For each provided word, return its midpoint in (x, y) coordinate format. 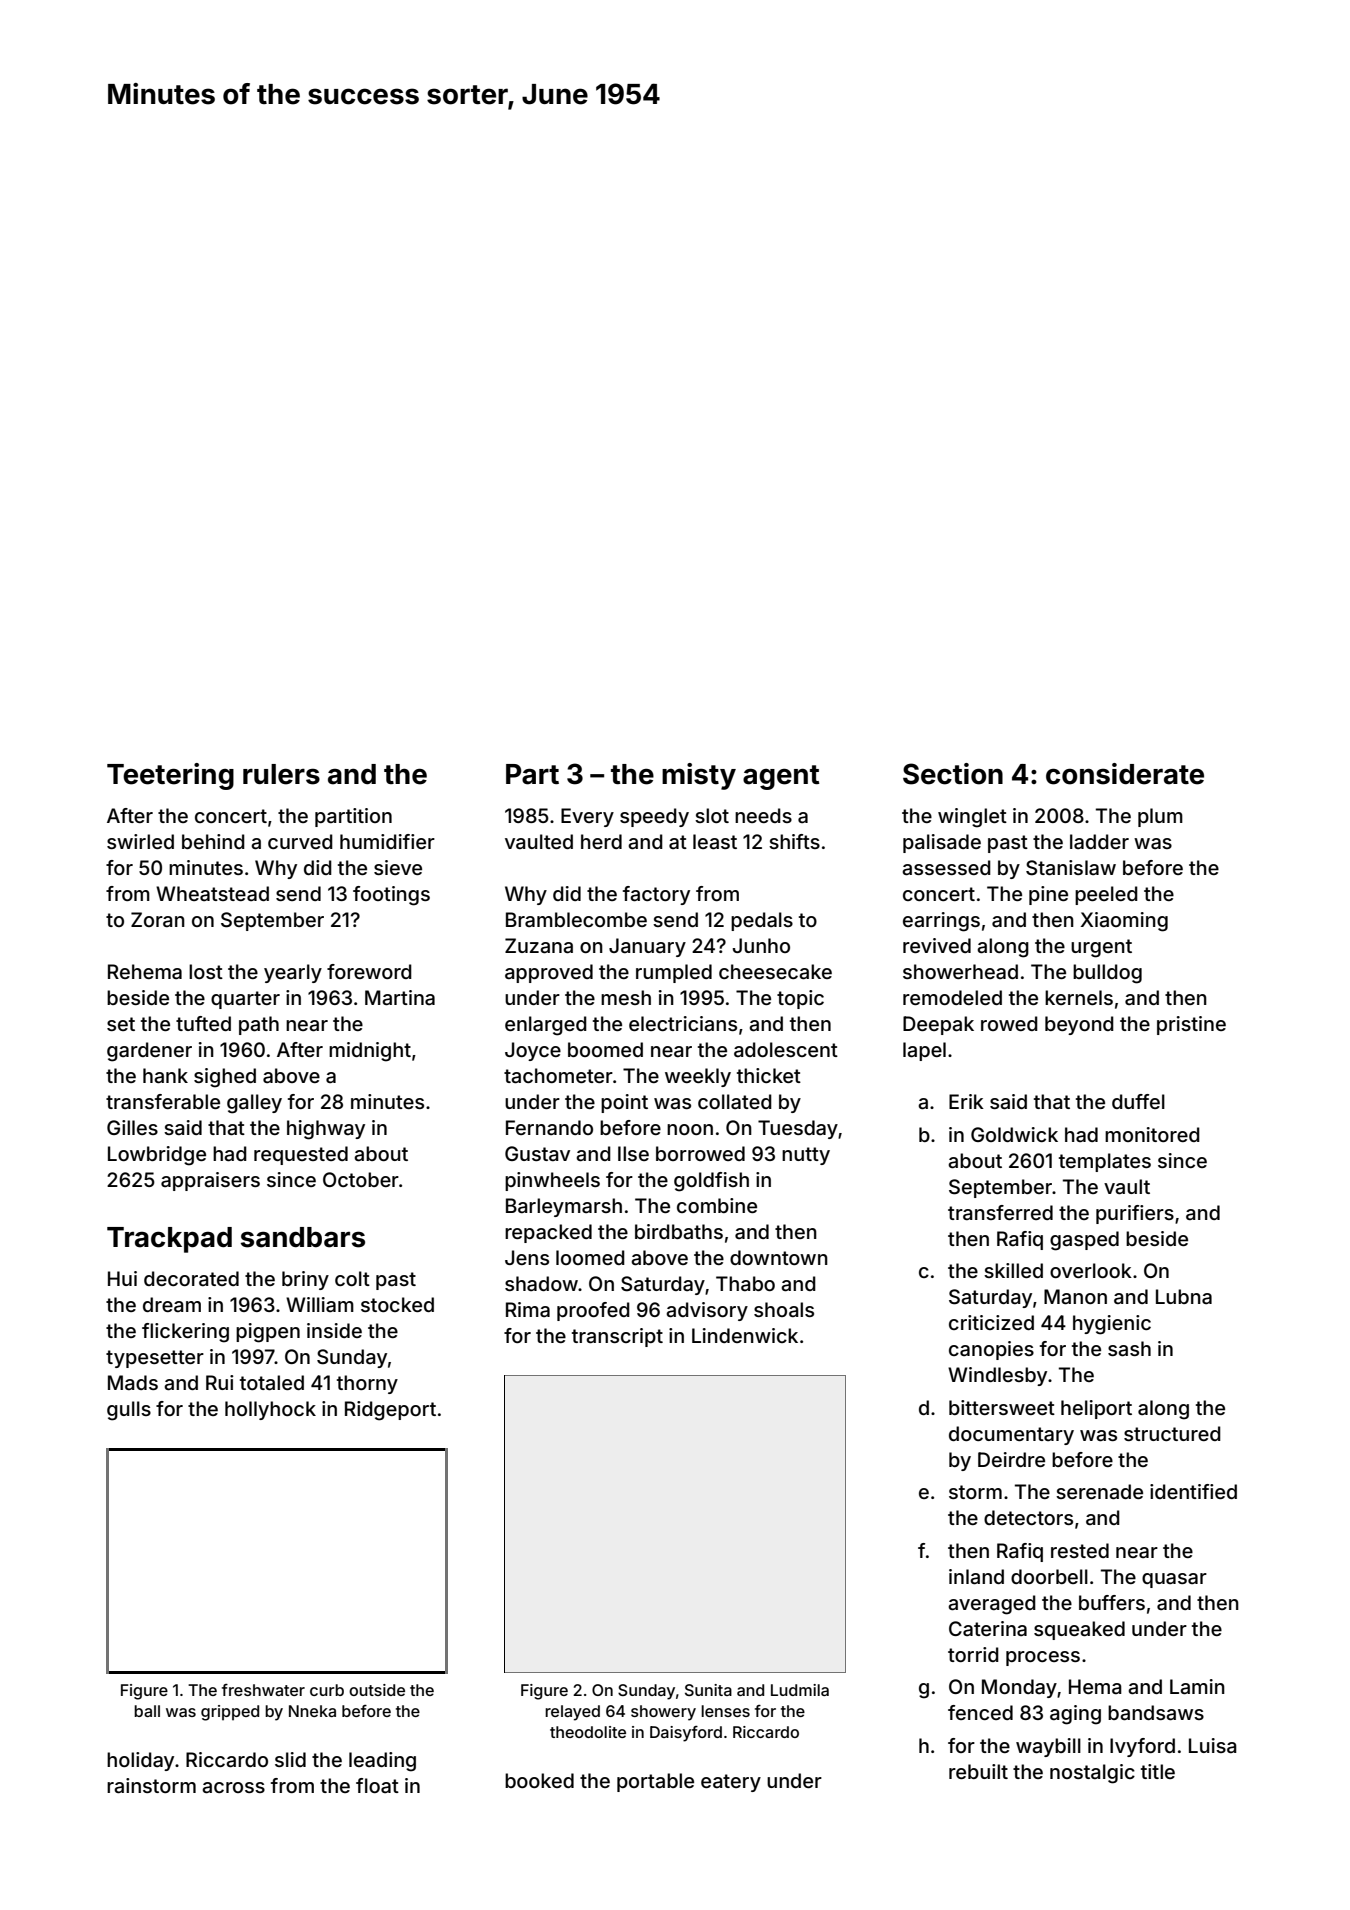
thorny (367, 1384)
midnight (370, 1052)
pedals (762, 921)
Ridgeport (390, 1411)
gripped (230, 1713)
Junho (761, 945)
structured (1172, 1433)
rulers (281, 774)
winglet (972, 818)
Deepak (938, 1025)
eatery (731, 1783)
